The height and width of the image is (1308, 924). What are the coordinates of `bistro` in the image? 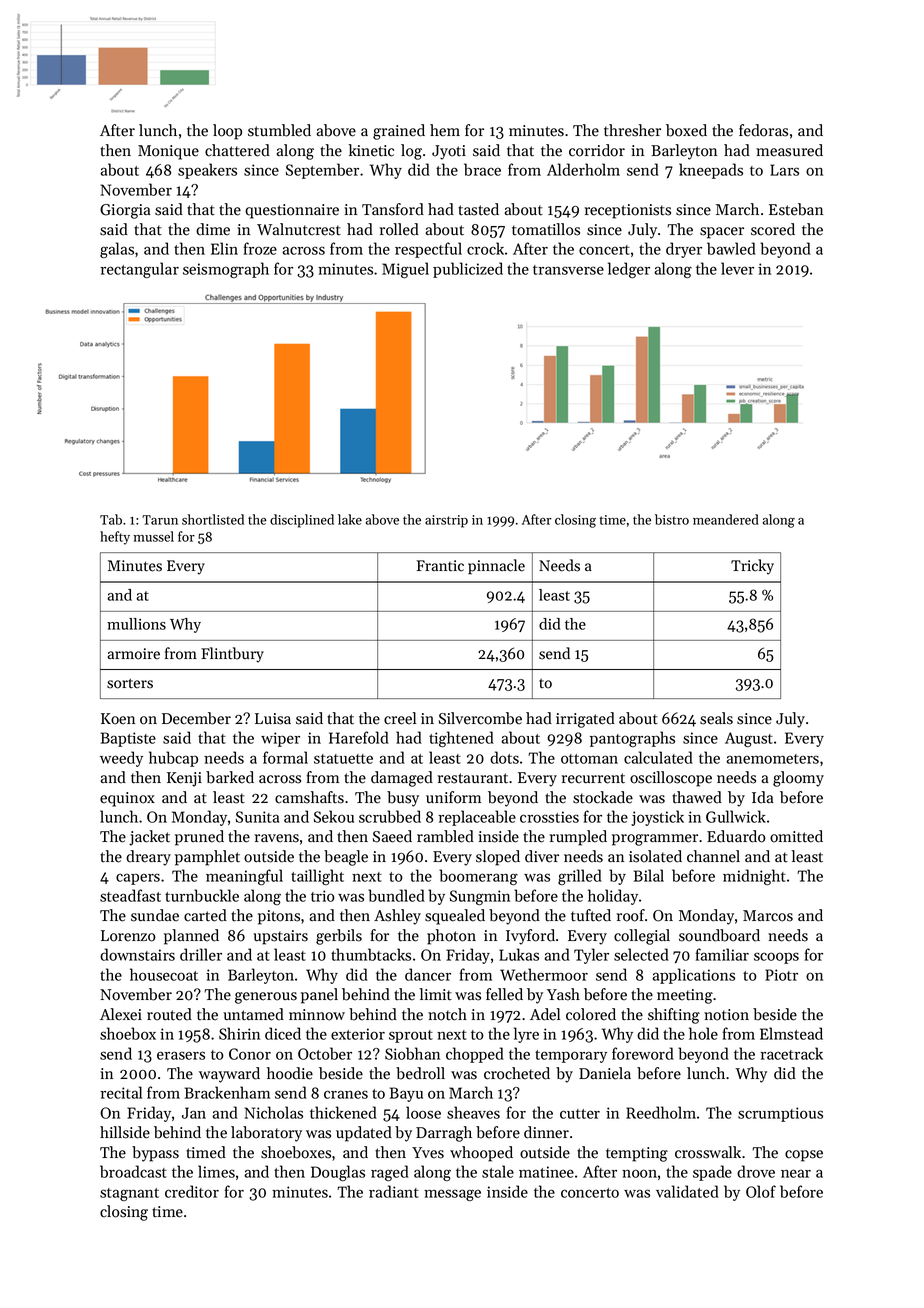 It's located at (672, 519).
